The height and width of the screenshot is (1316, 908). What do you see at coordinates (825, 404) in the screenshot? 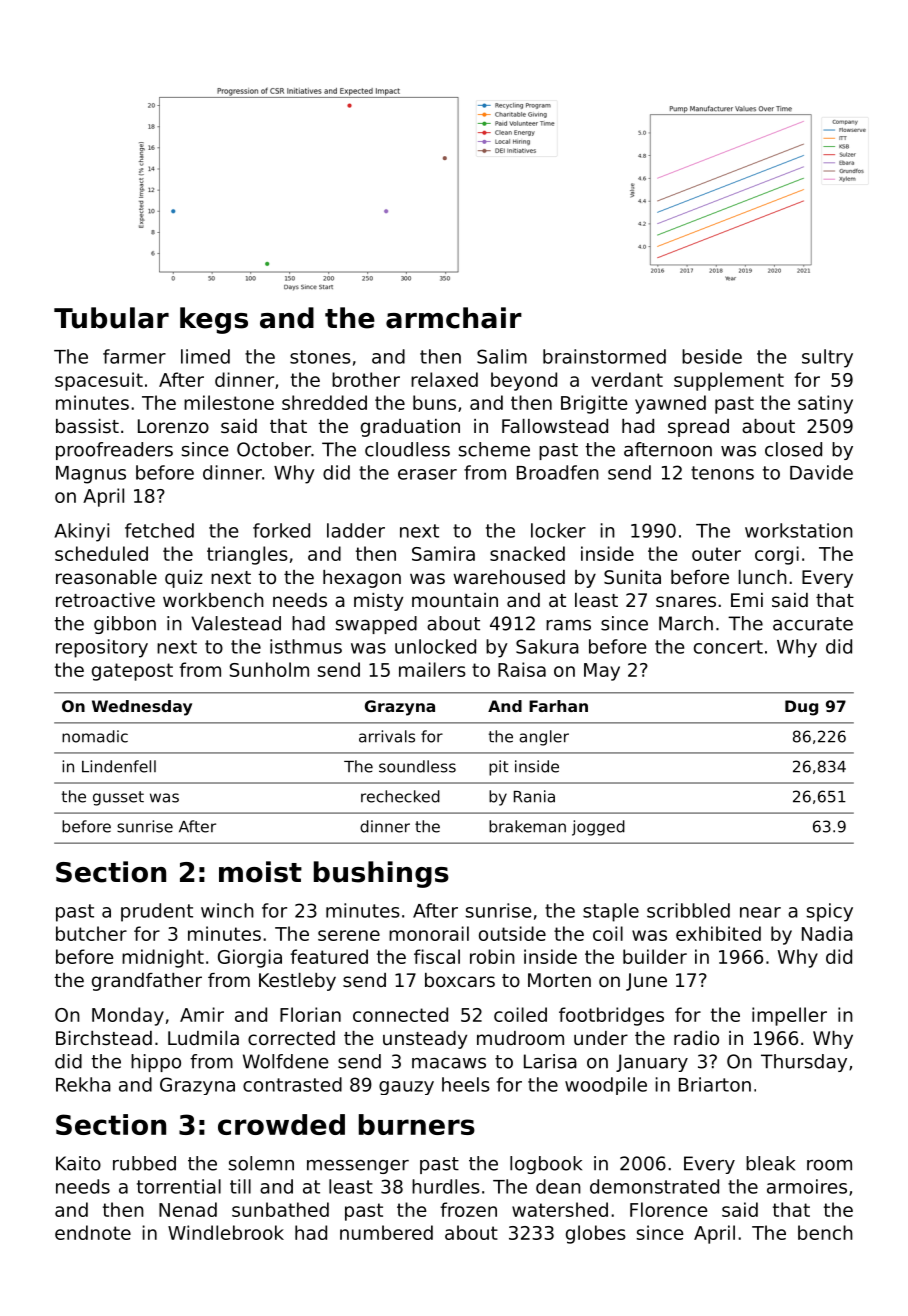
I see `satiny` at bounding box center [825, 404].
